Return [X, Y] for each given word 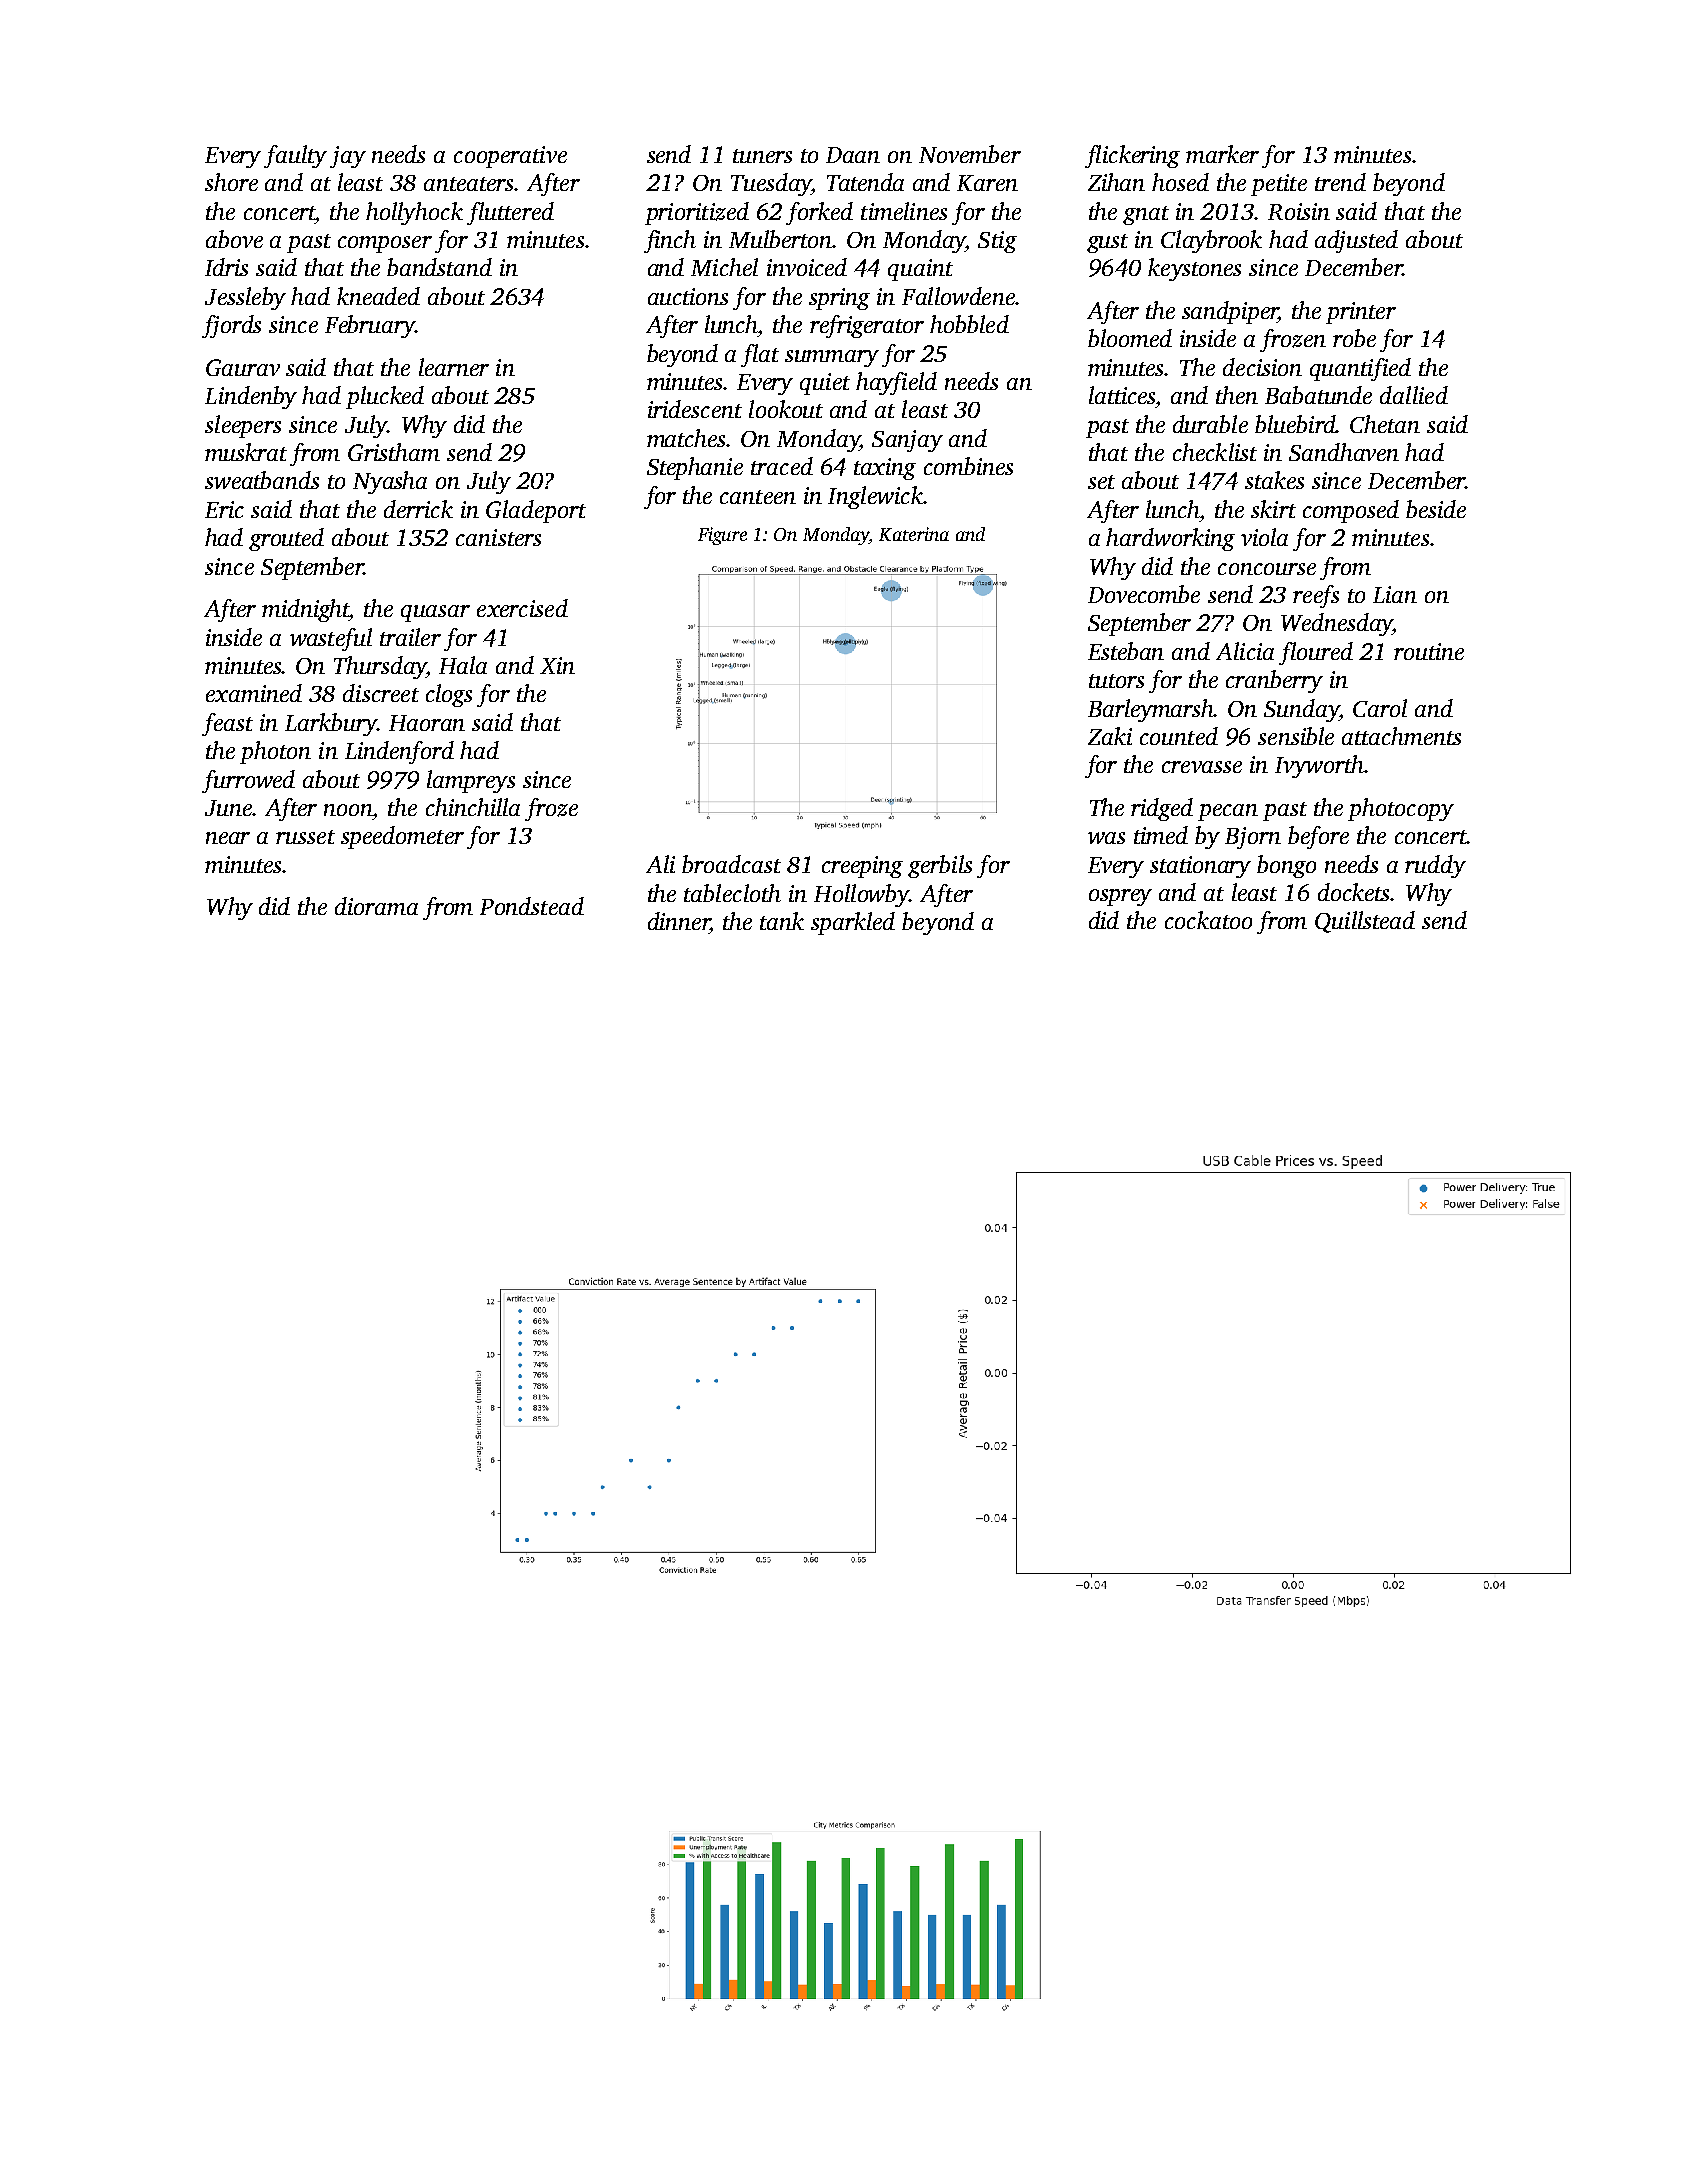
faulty [295, 156]
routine [1429, 651]
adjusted [1356, 241]
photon [275, 752]
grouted [286, 539]
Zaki [1110, 736]
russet [305, 837]
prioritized [697, 213]
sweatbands [262, 480]
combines [968, 466]
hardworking [1170, 539]
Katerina [914, 534]
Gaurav [243, 367]
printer [1361, 313]
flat [760, 355]
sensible [1296, 736]
